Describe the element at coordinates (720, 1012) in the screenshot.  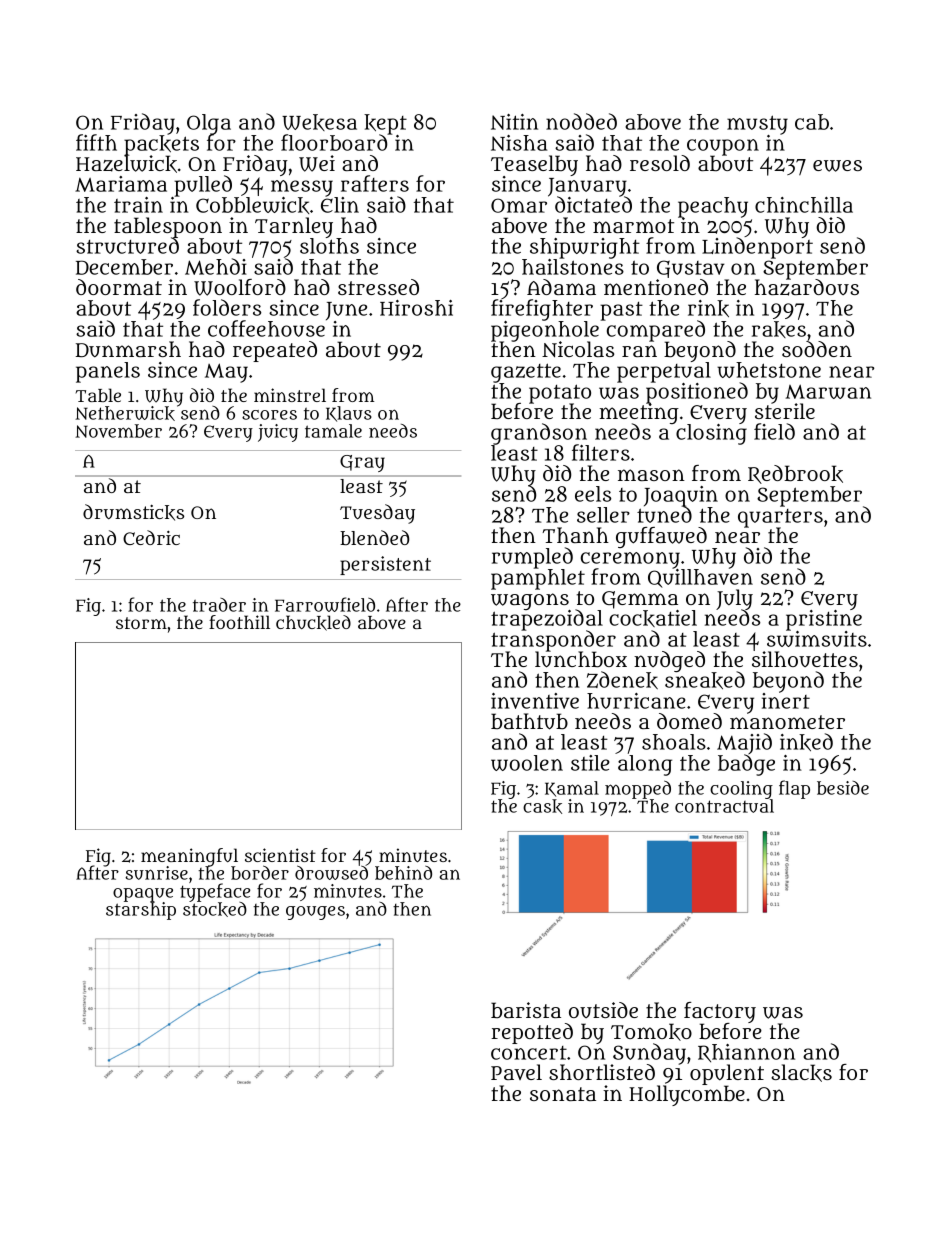
I see `factory` at that location.
